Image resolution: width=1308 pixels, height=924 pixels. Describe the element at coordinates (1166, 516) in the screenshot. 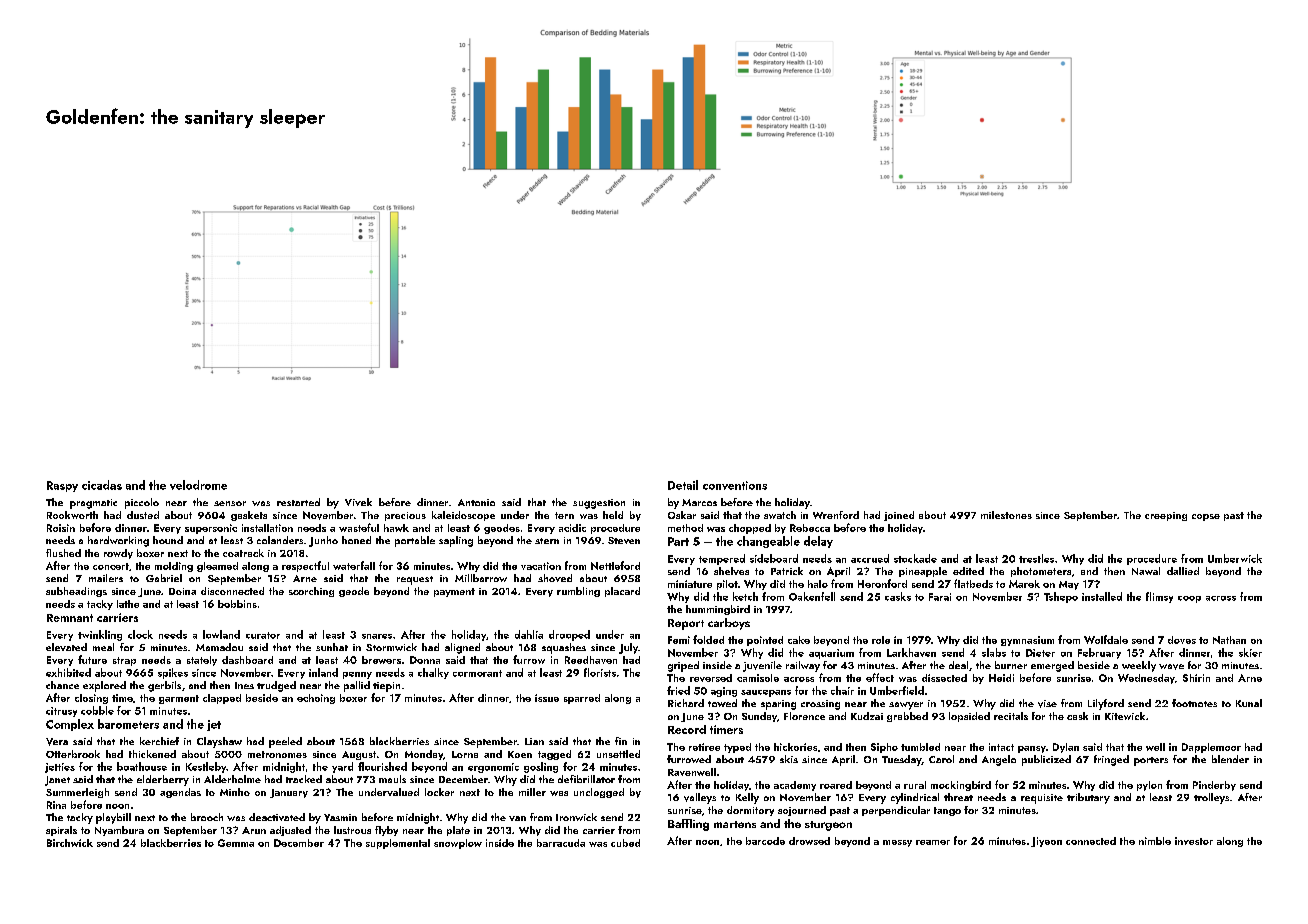

I see `creeping` at that location.
